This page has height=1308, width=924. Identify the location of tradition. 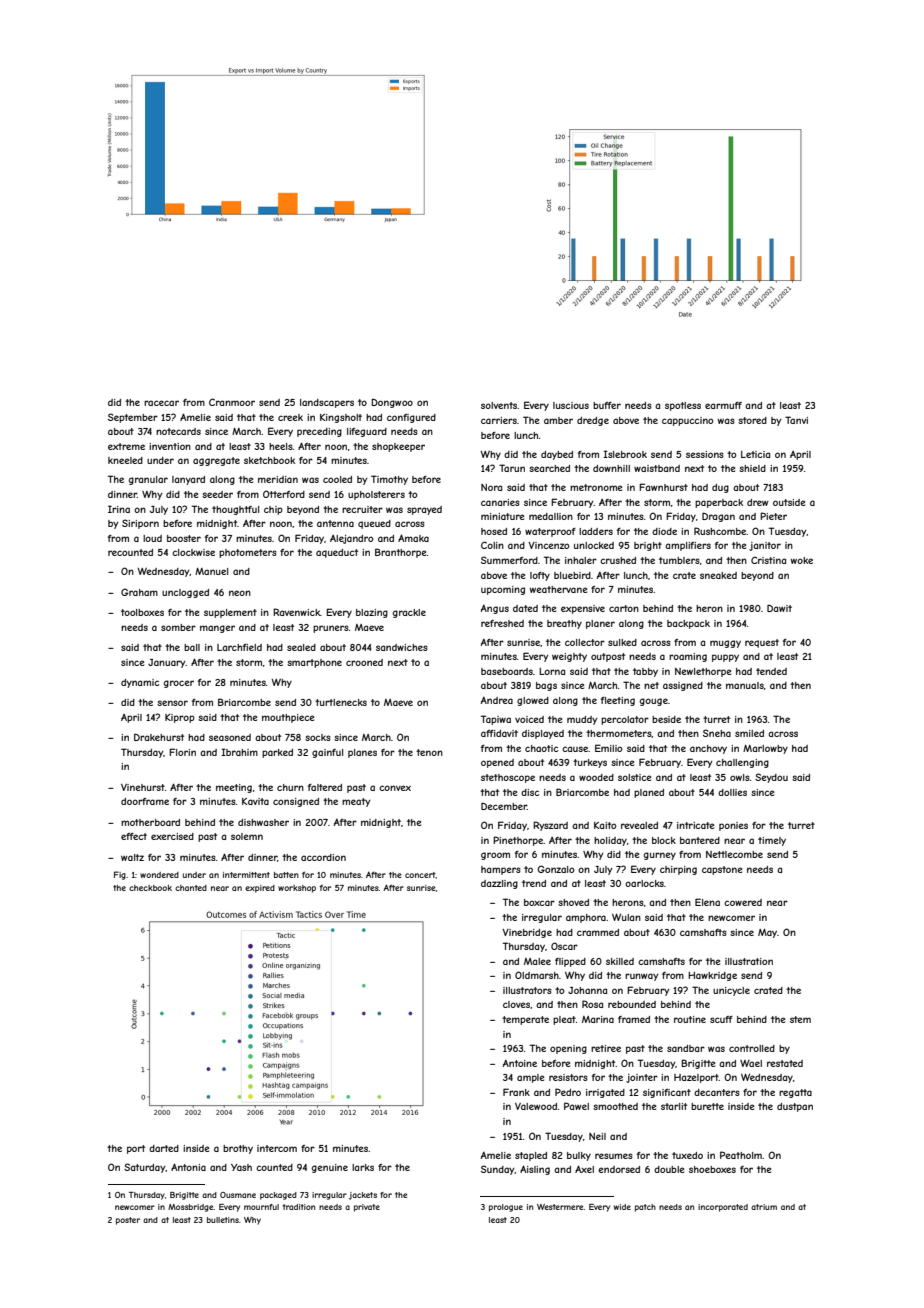
(298, 1207).
